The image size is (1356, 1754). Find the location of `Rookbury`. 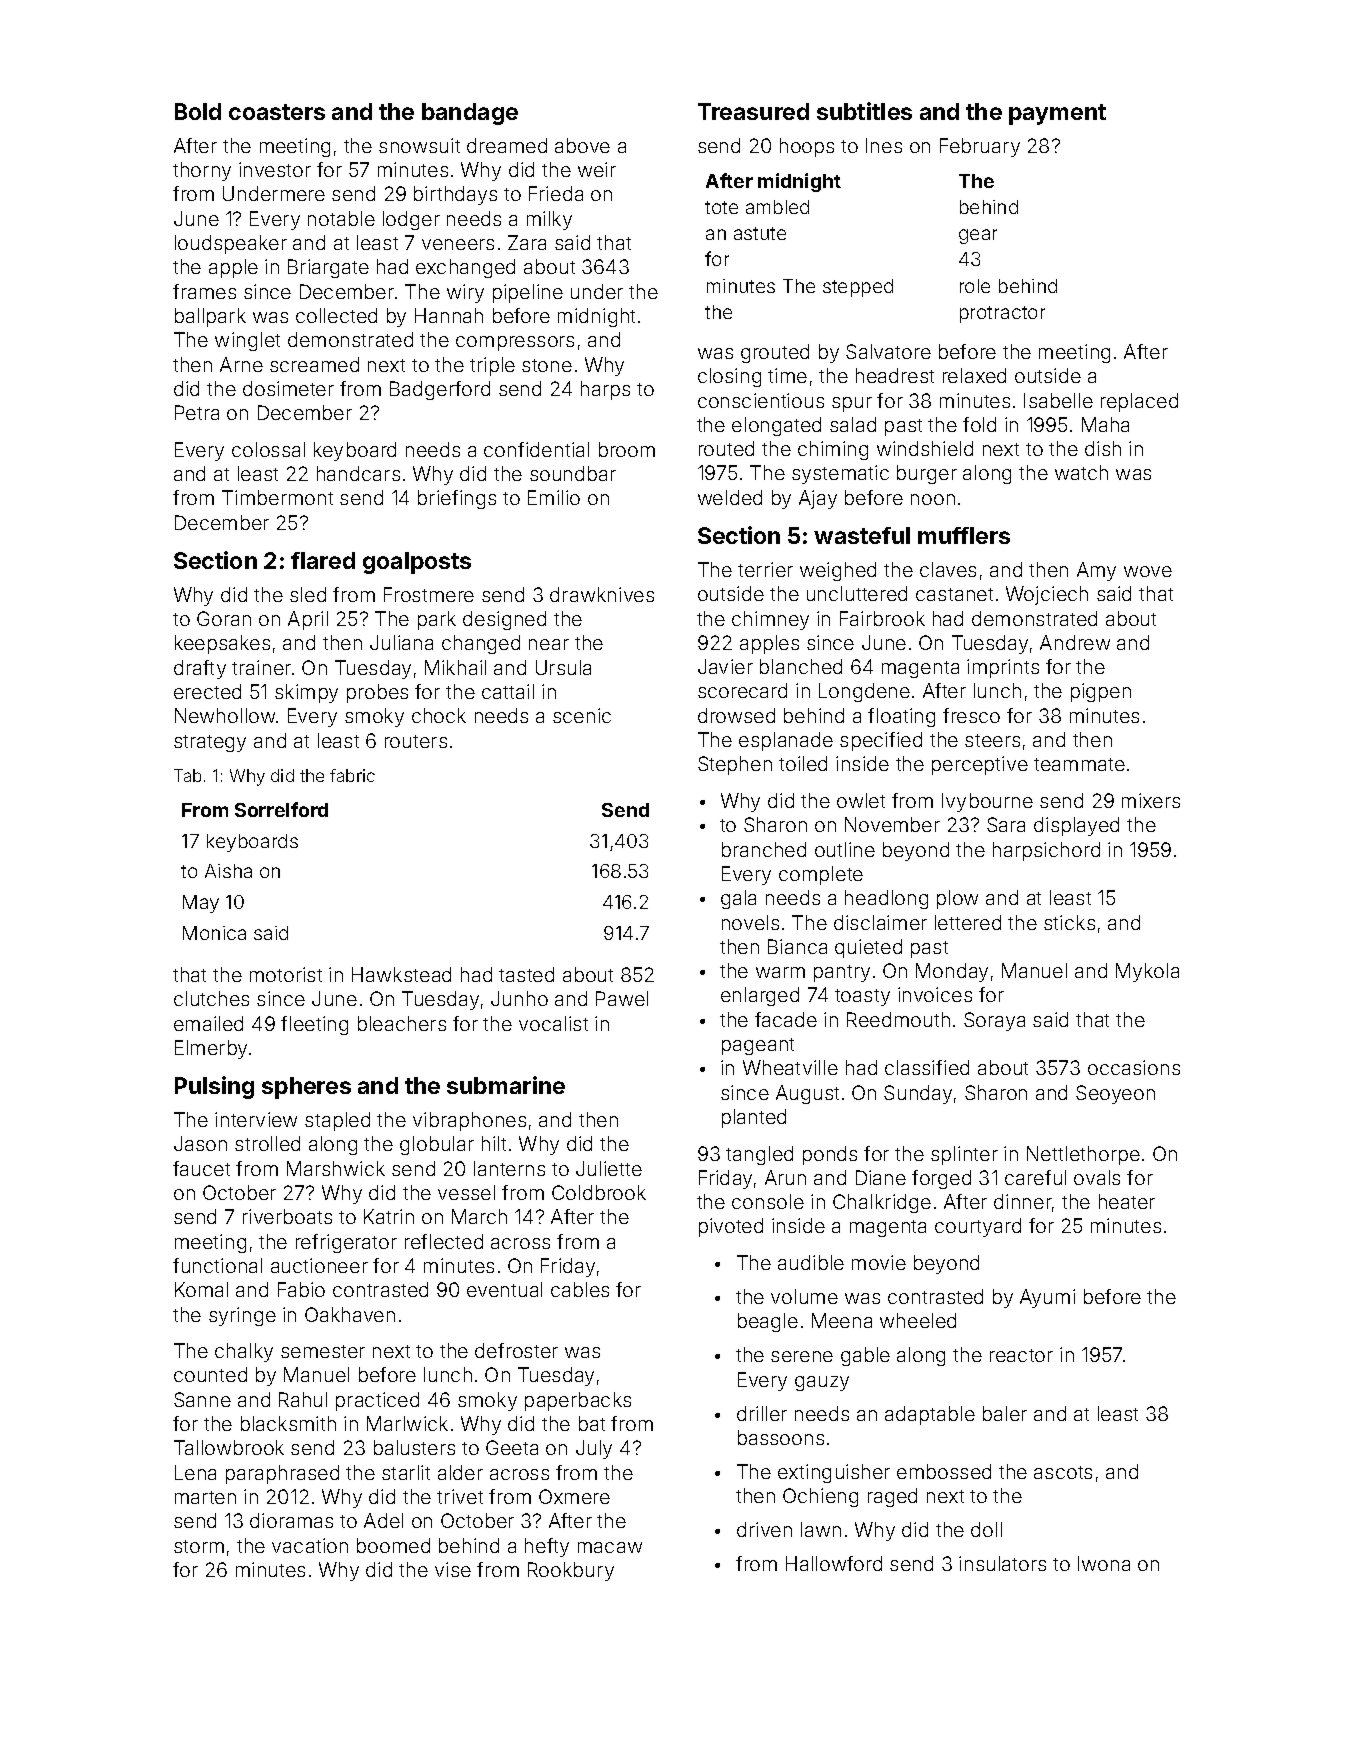

Rookbury is located at coordinates (571, 1571).
